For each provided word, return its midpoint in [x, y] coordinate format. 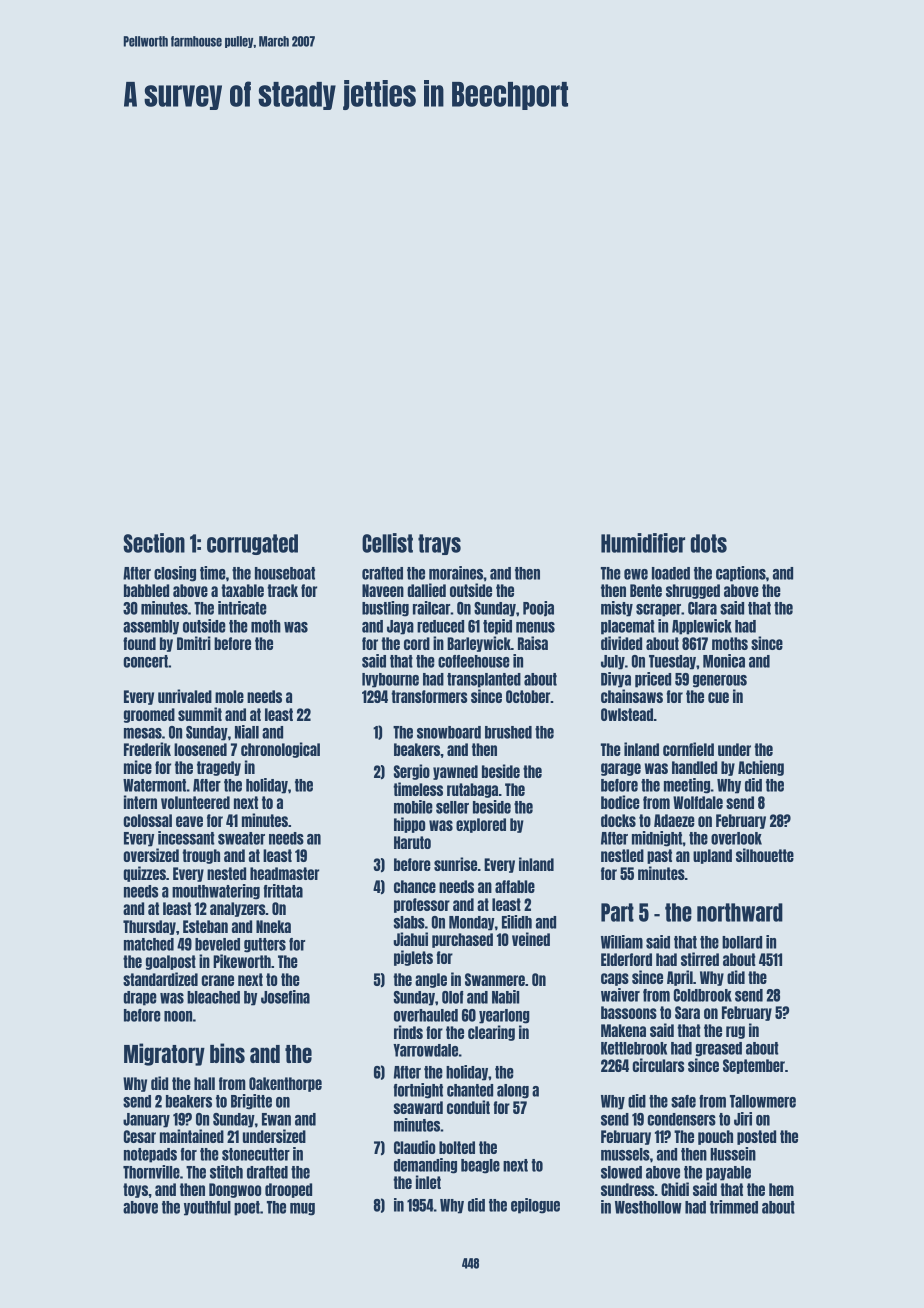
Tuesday [672, 662]
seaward [418, 1107]
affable [515, 886]
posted [756, 1137]
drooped [288, 1190]
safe [683, 1101]
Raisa [533, 643]
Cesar [140, 1136]
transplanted [484, 680]
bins [227, 1053]
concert [145, 661]
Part [617, 912]
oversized [151, 855]
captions [741, 574]
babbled [146, 590]
